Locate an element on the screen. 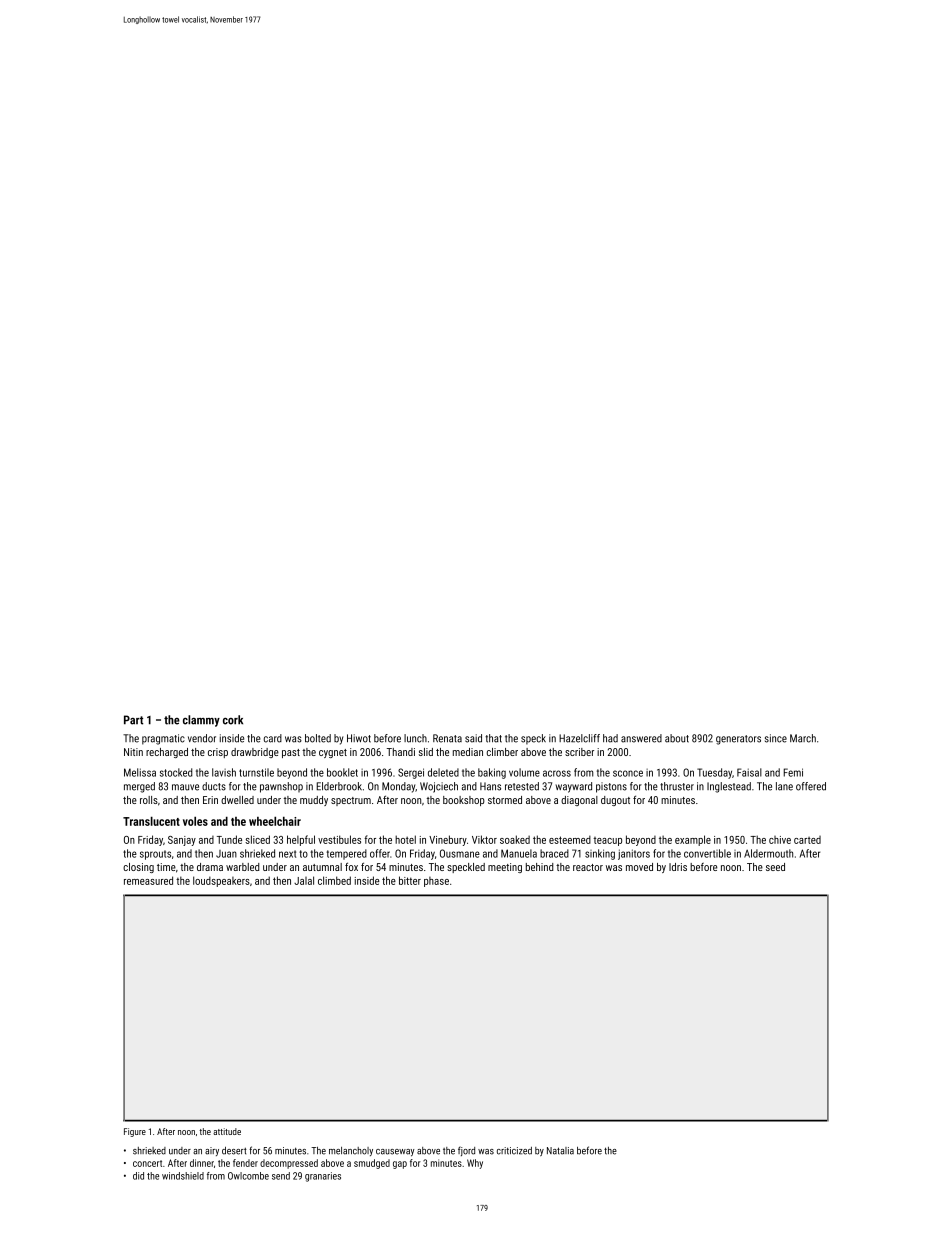  fjord is located at coordinates (466, 1151).
